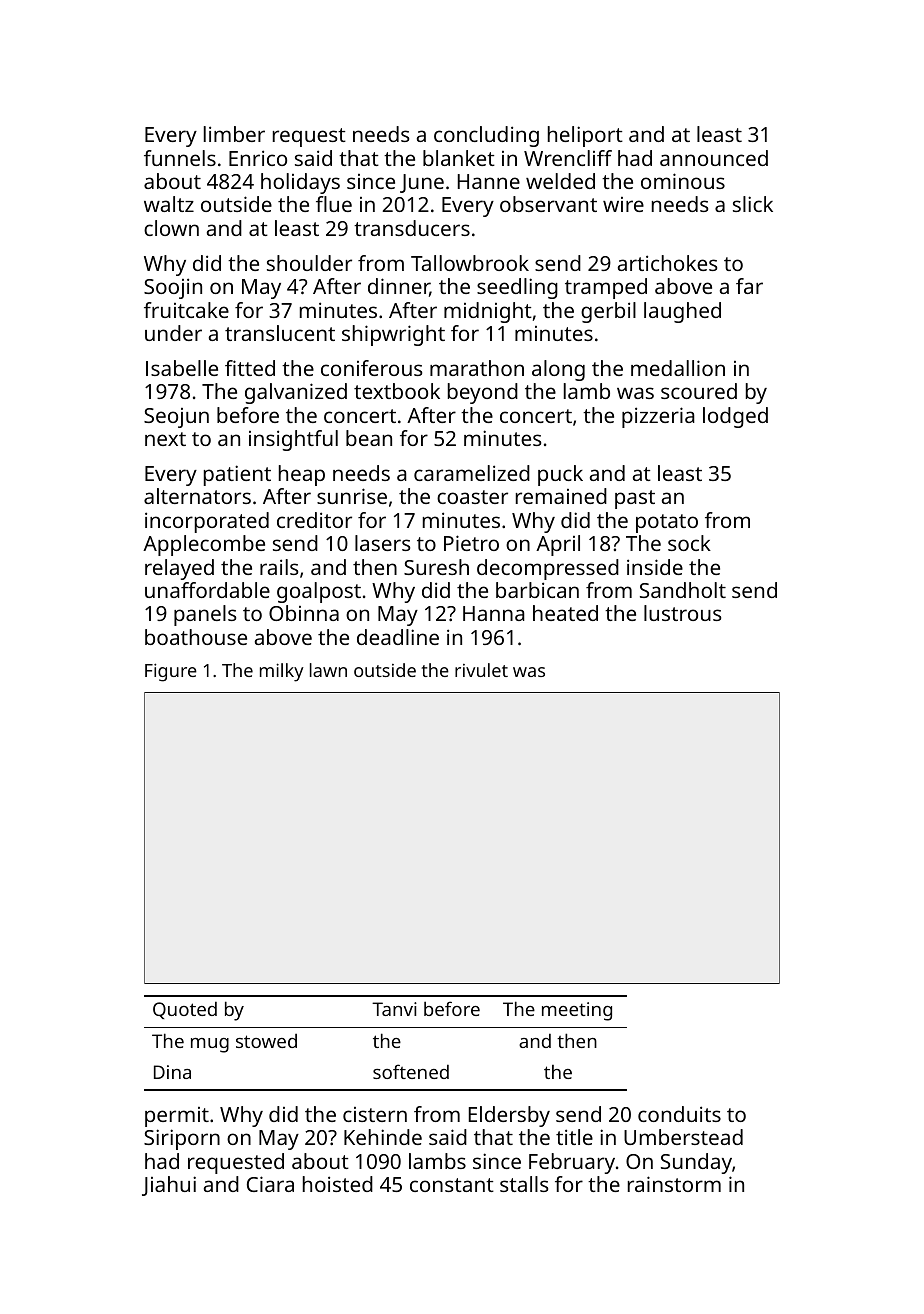  Describe the element at coordinates (182, 368) in the image. I see `Isabelle` at that location.
